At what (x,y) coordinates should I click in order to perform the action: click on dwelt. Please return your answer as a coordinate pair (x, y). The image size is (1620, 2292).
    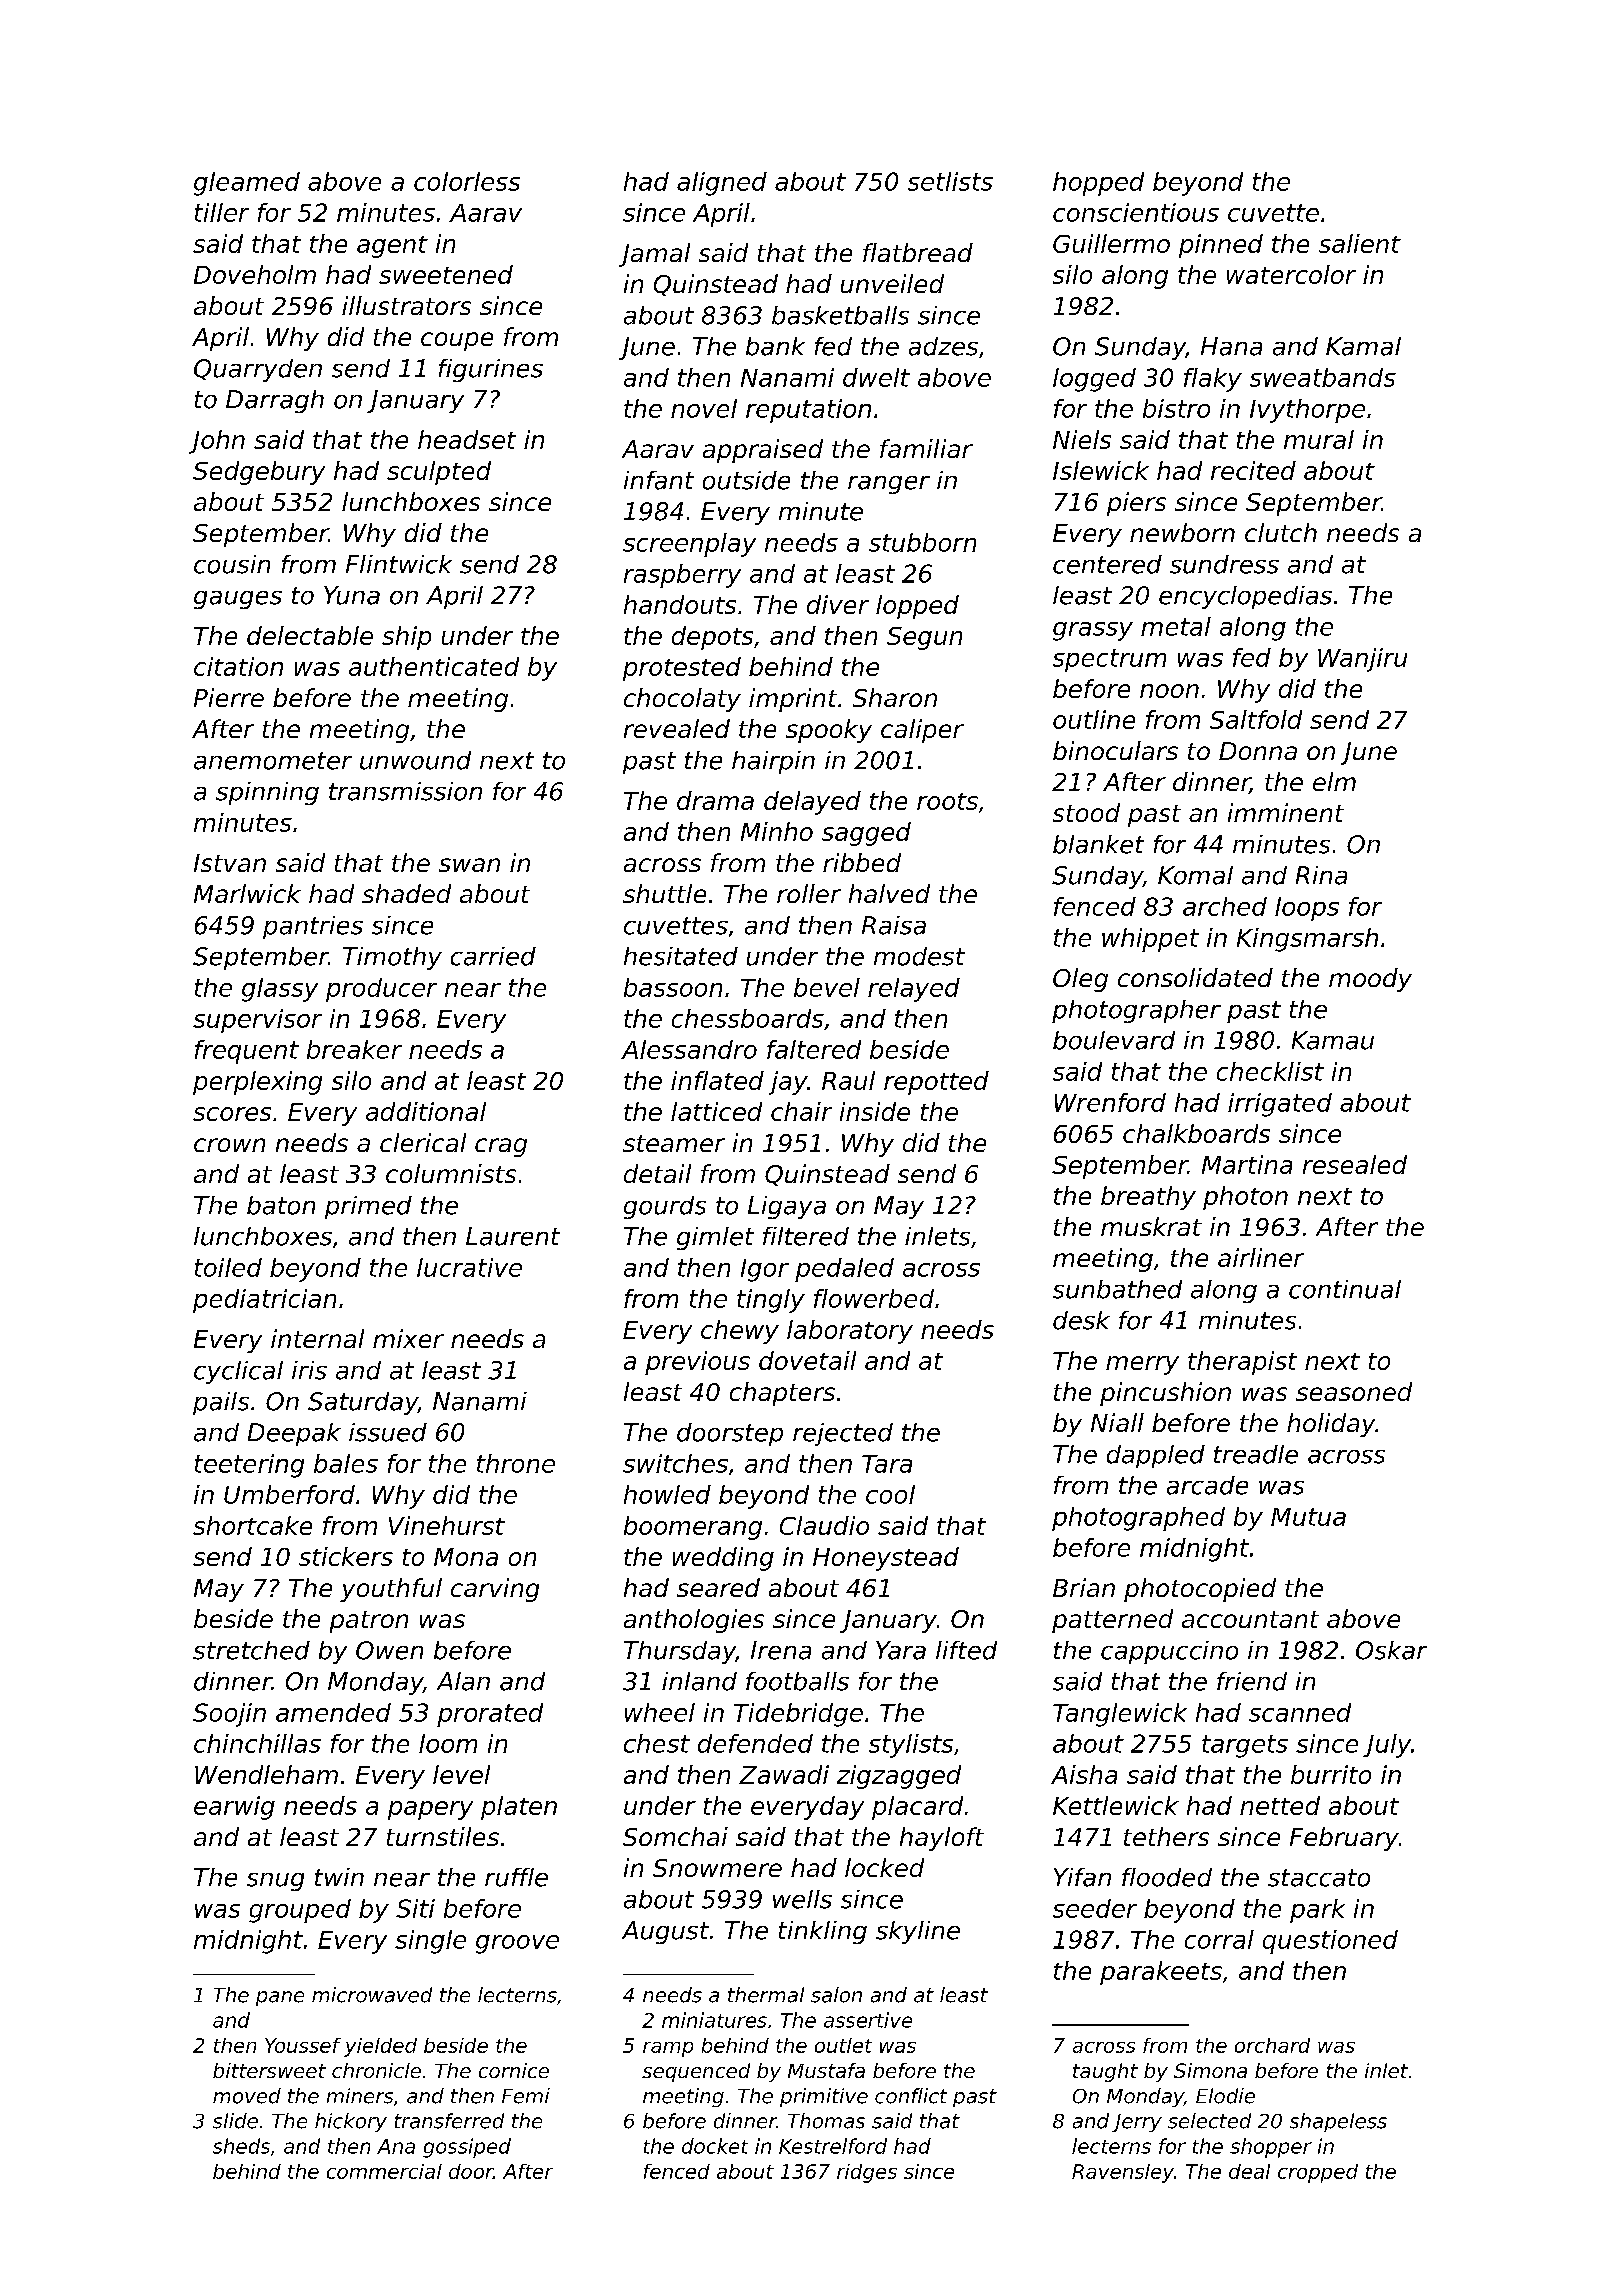
    Looking at the image, I should click on (876, 377).
